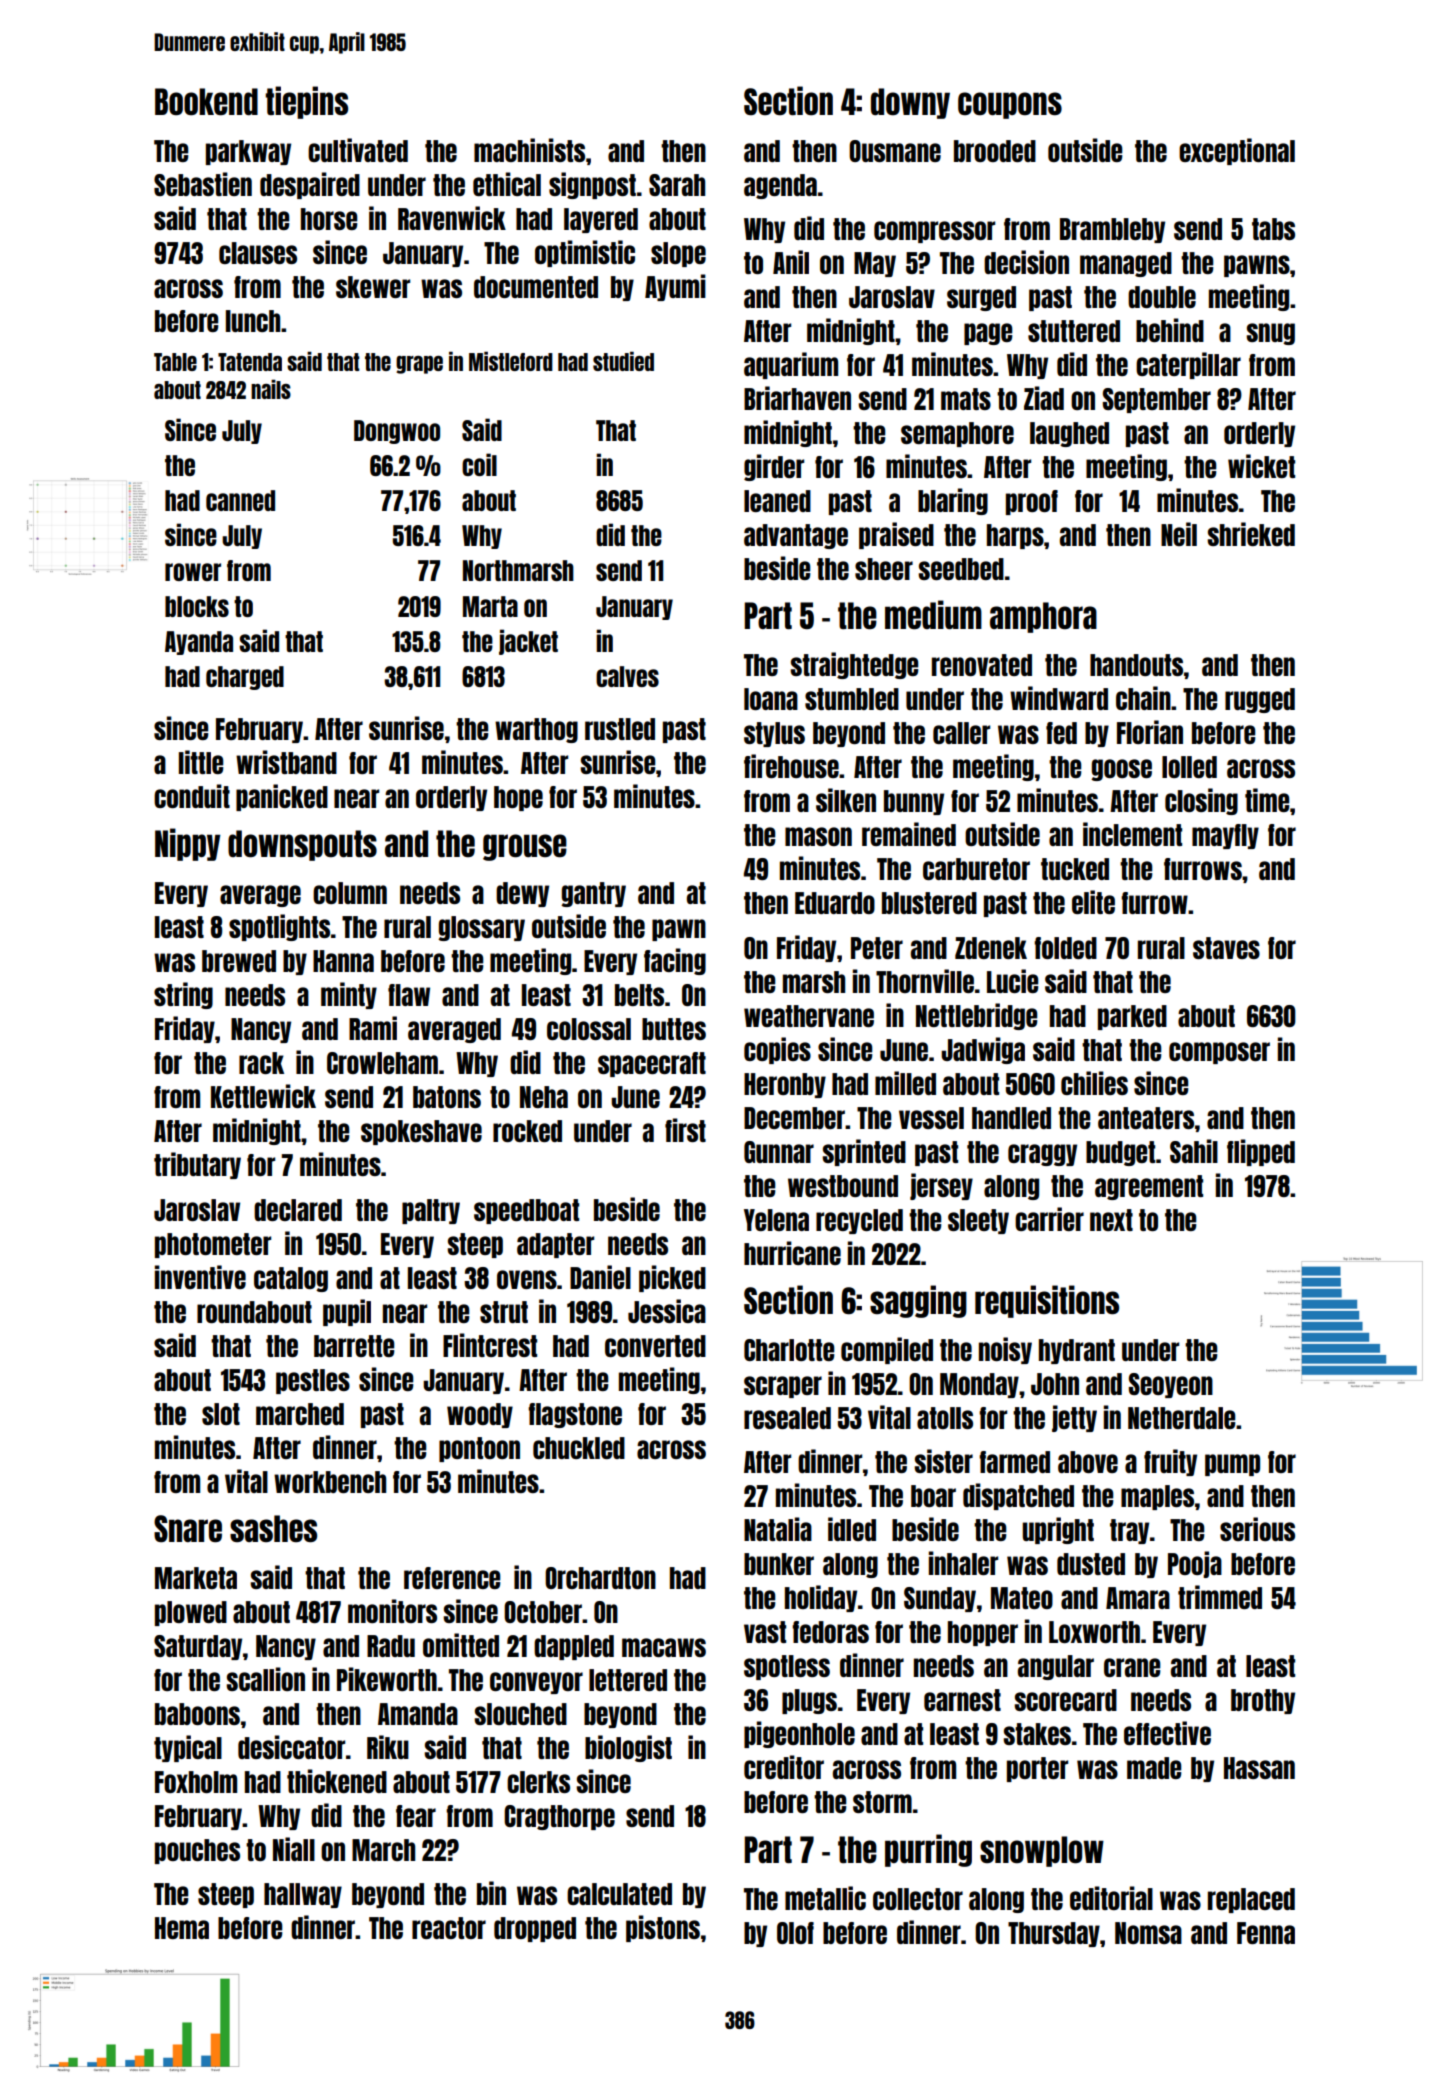 The width and height of the screenshot is (1450, 2100). What do you see at coordinates (1075, 869) in the screenshot?
I see `tucked` at bounding box center [1075, 869].
